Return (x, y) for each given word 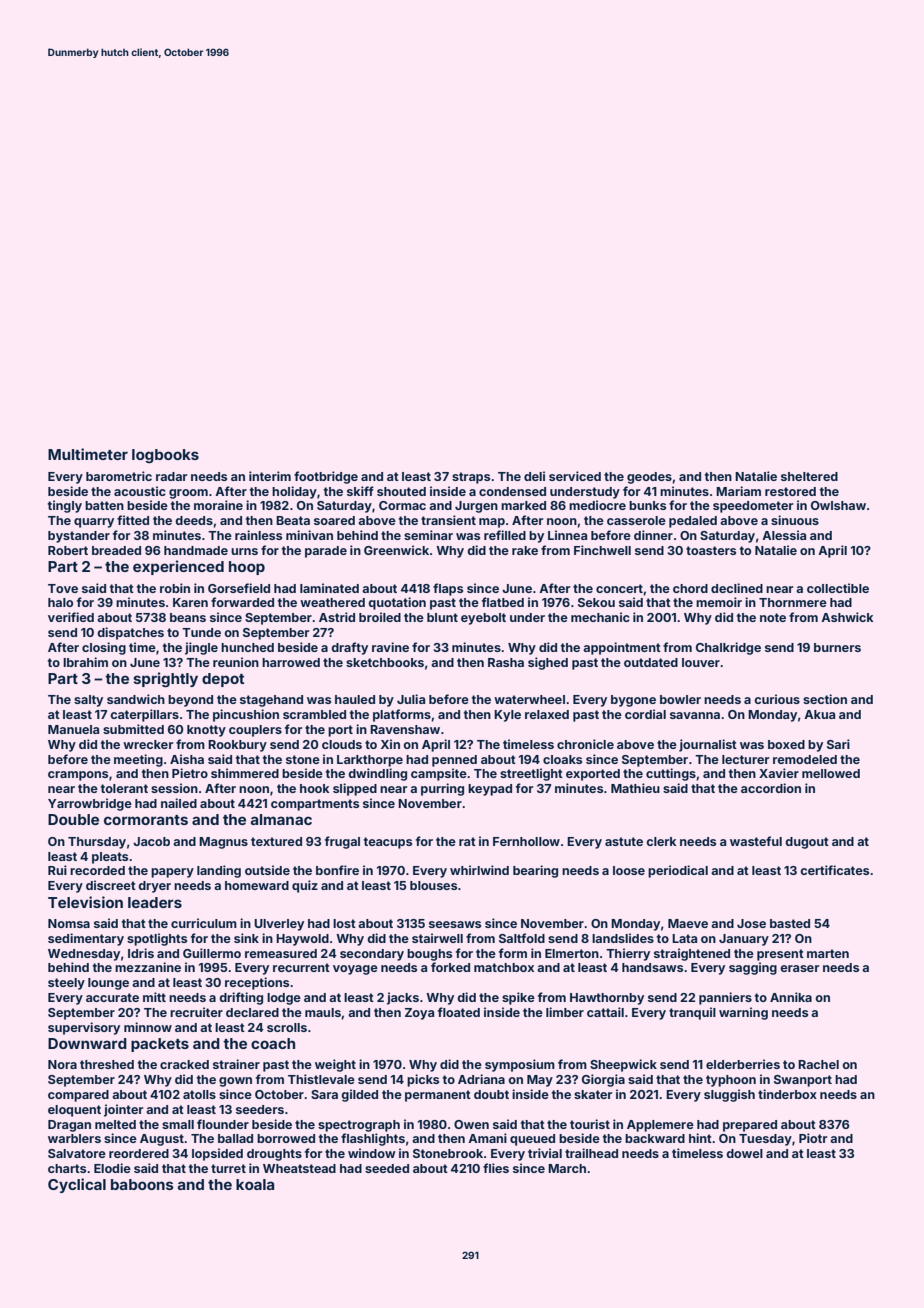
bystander (79, 537)
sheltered (809, 476)
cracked (184, 1064)
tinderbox (787, 1094)
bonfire (337, 870)
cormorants (146, 820)
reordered (139, 1153)
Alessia (784, 535)
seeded (387, 1168)
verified (71, 617)
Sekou (596, 602)
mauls (323, 1012)
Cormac (402, 505)
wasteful (756, 841)
